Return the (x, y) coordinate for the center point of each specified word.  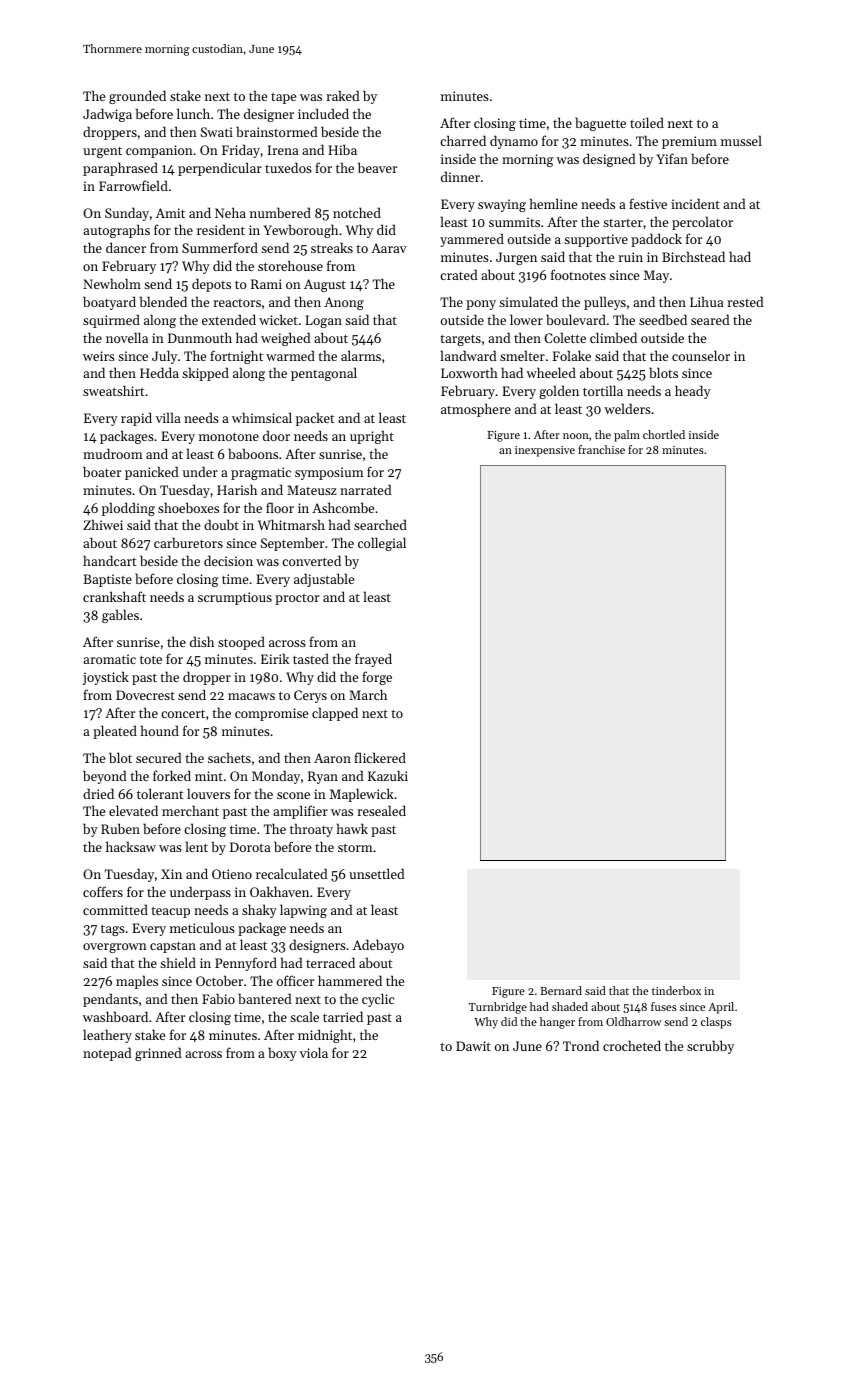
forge (377, 678)
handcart (110, 560)
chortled (664, 434)
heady (693, 392)
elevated (133, 810)
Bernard (561, 990)
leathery (107, 1036)
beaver (377, 167)
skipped (205, 374)
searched (380, 524)
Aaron (332, 758)
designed (609, 160)
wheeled (551, 372)
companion (159, 151)
